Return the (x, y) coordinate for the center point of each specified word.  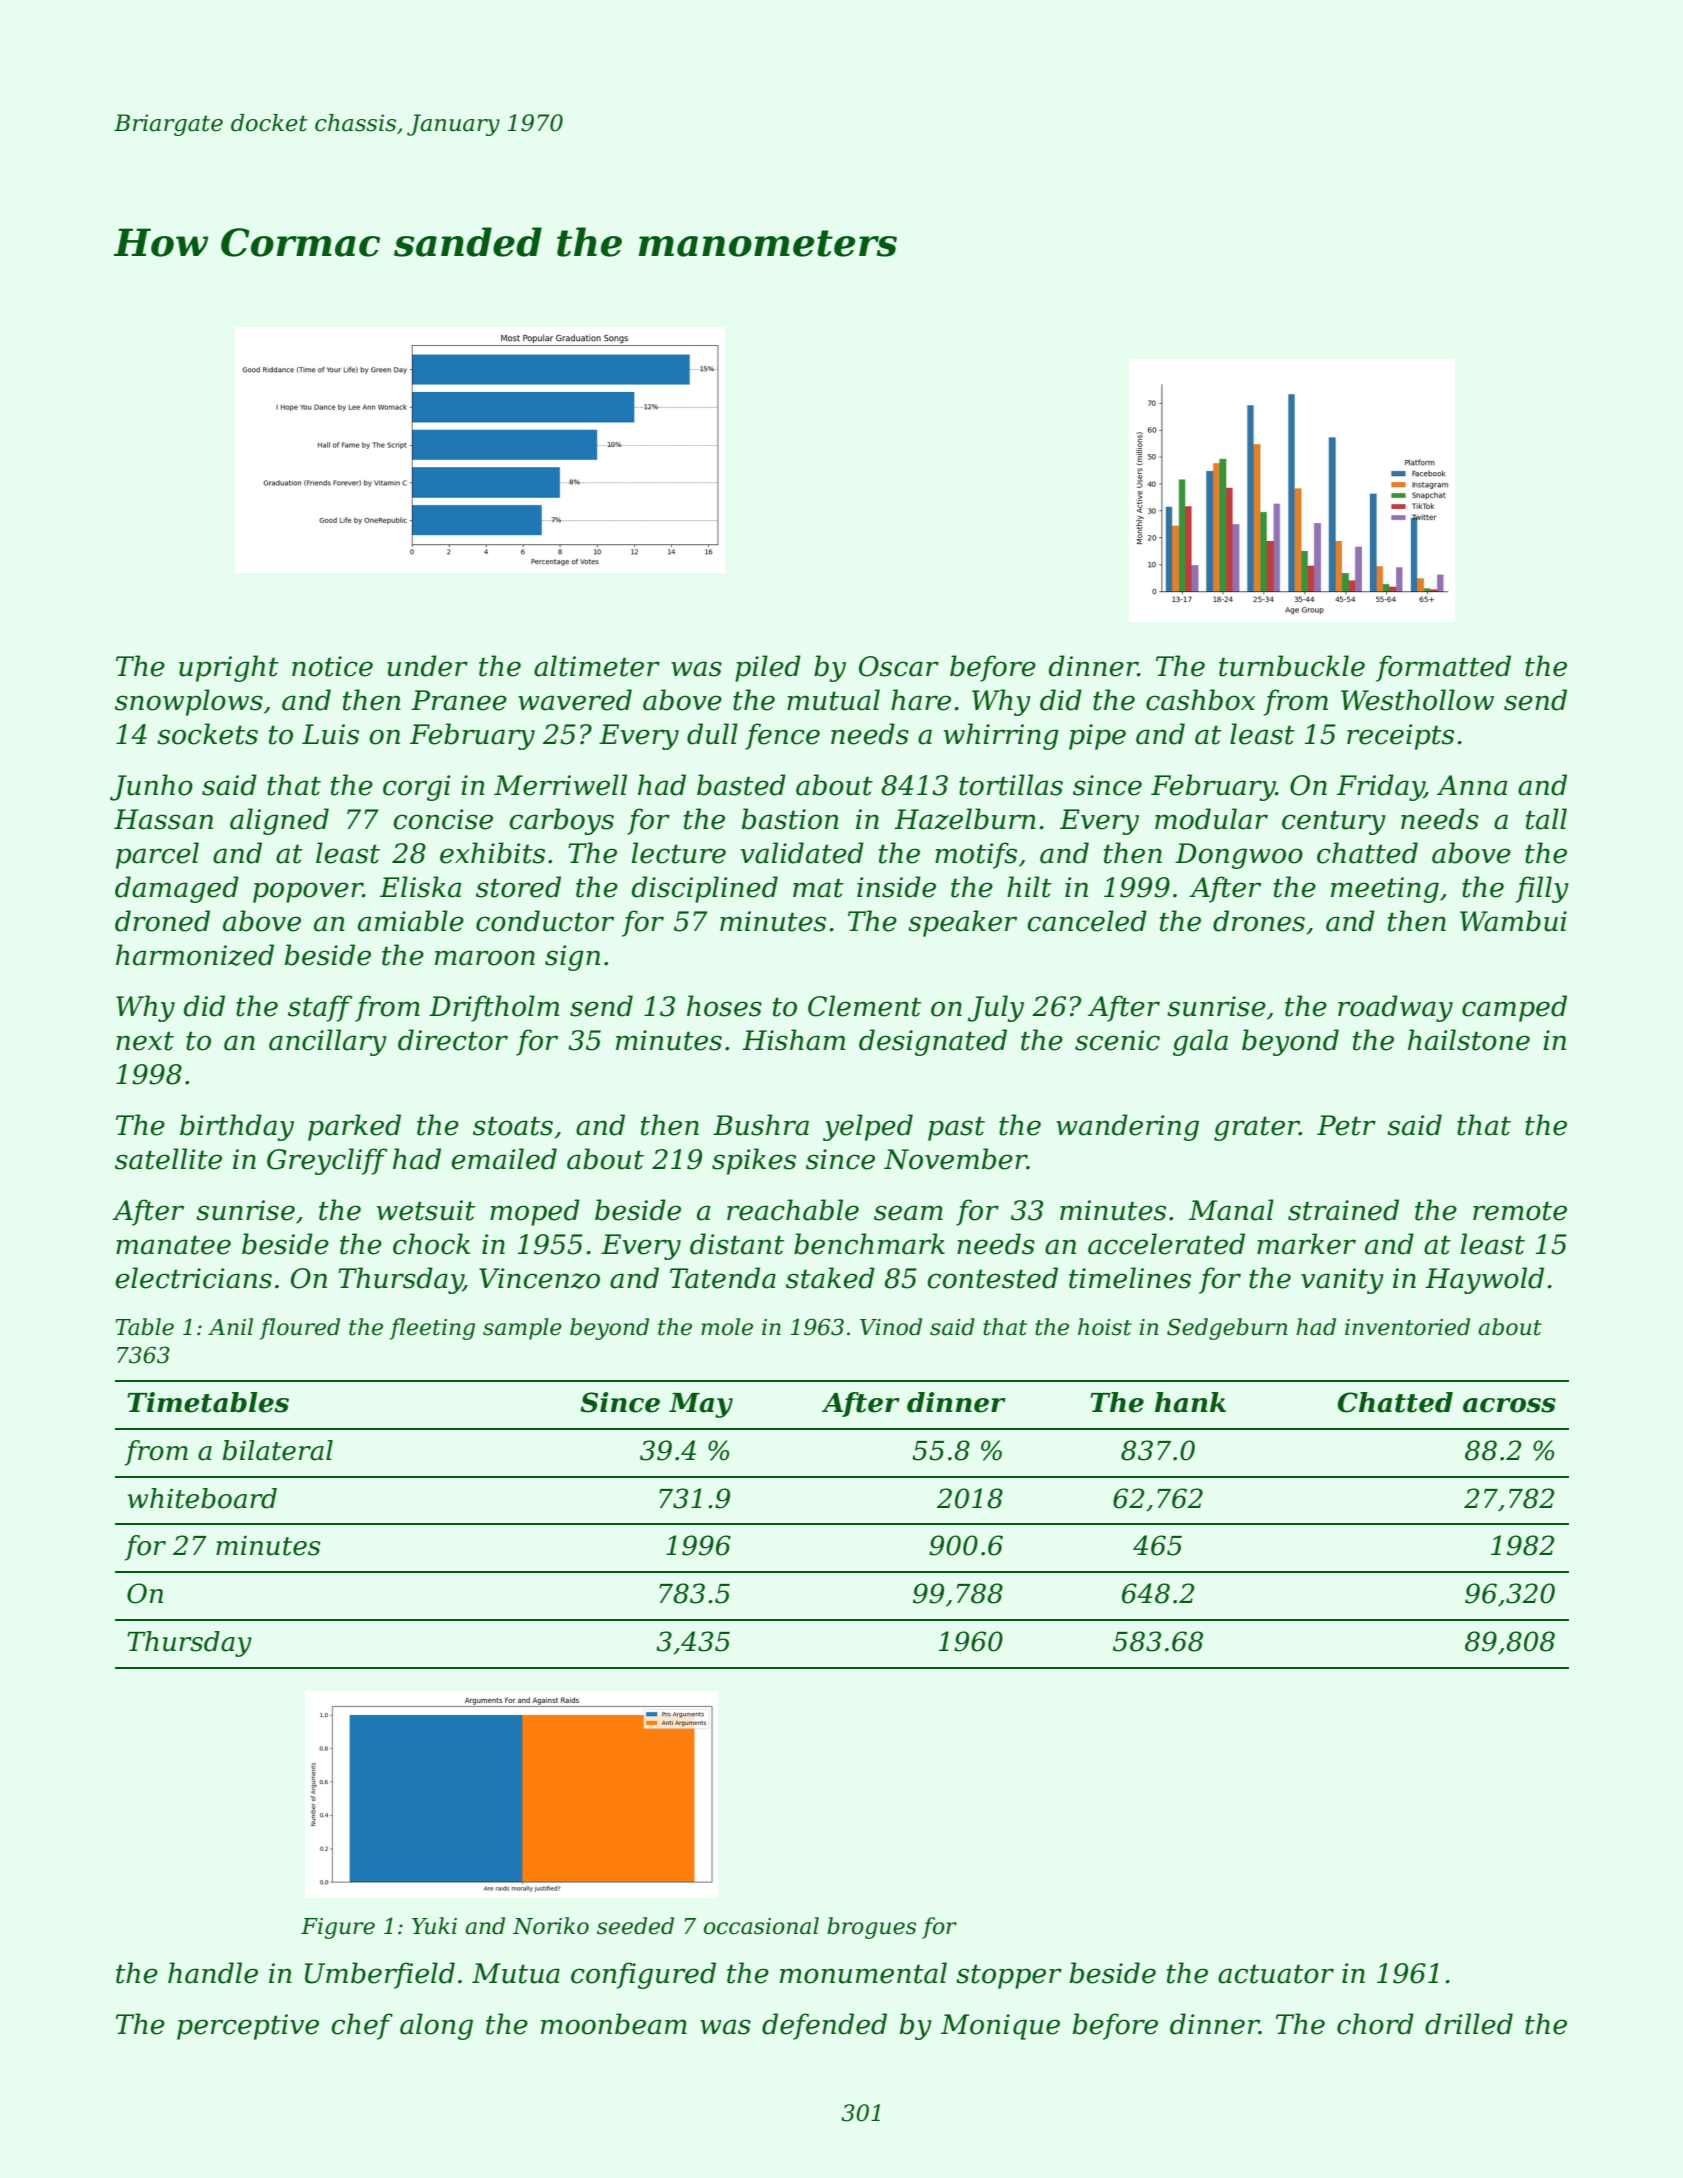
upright (229, 668)
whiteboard (202, 1498)
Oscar (899, 666)
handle (213, 1973)
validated (802, 853)
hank (1190, 1402)
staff (320, 1008)
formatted (1443, 668)
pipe (1097, 737)
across (1509, 1405)
